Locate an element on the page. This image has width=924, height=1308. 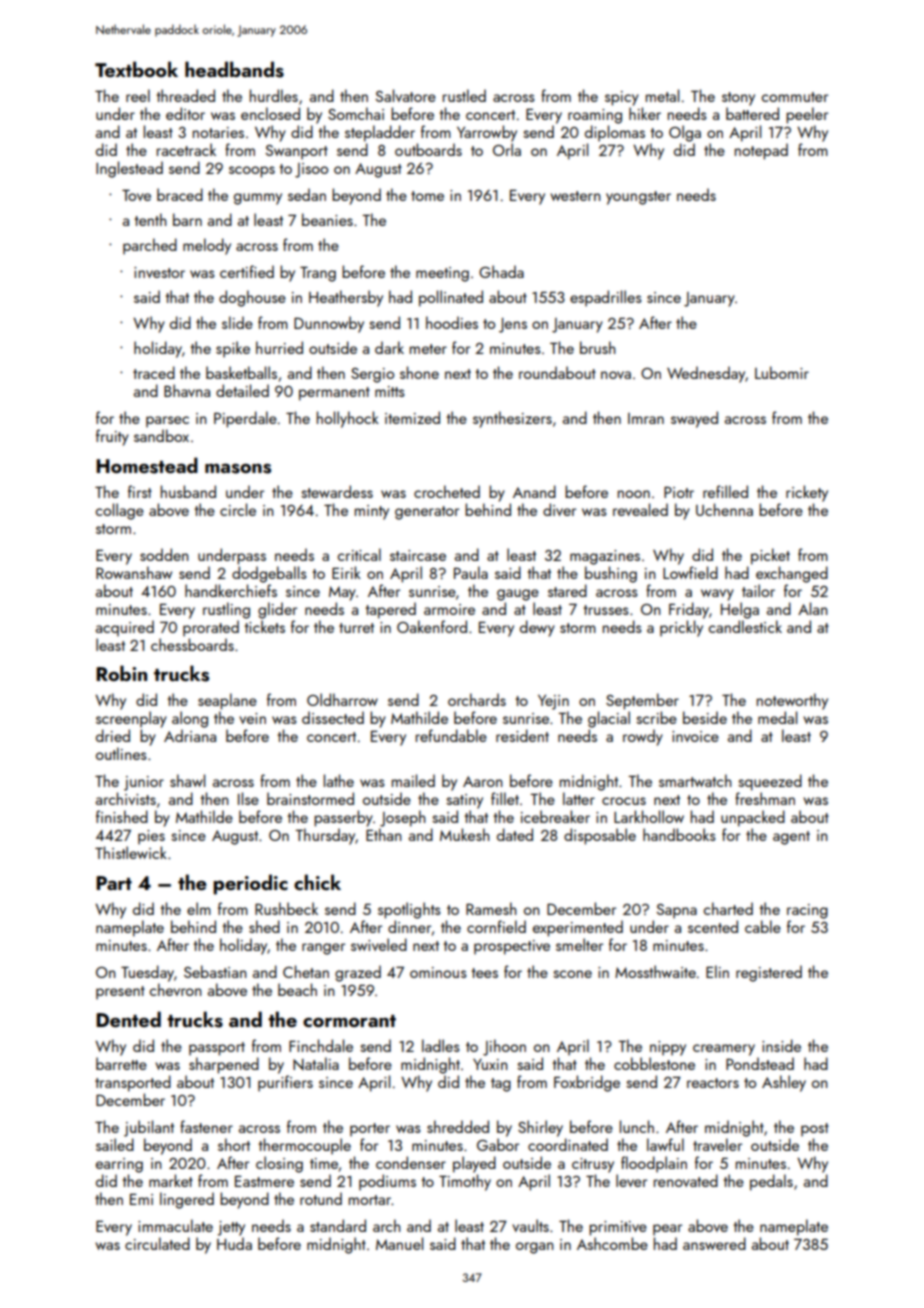
Ghada is located at coordinates (501, 271).
